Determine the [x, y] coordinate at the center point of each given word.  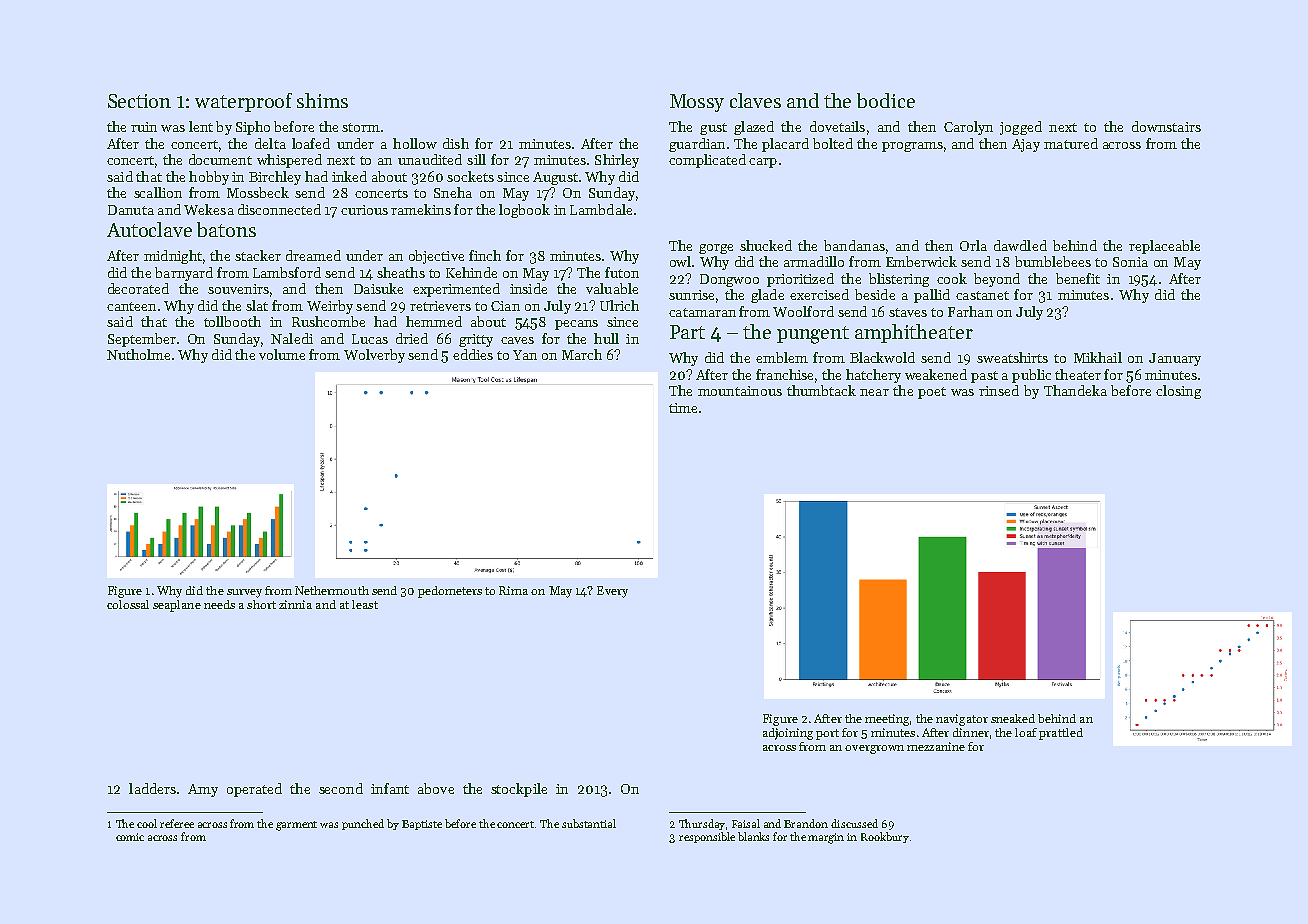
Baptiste [422, 825]
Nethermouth [332, 590]
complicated [707, 161]
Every [612, 592]
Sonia [1130, 262]
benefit [1078, 278]
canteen [131, 306]
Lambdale [601, 209]
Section [139, 101]
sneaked [1013, 718]
